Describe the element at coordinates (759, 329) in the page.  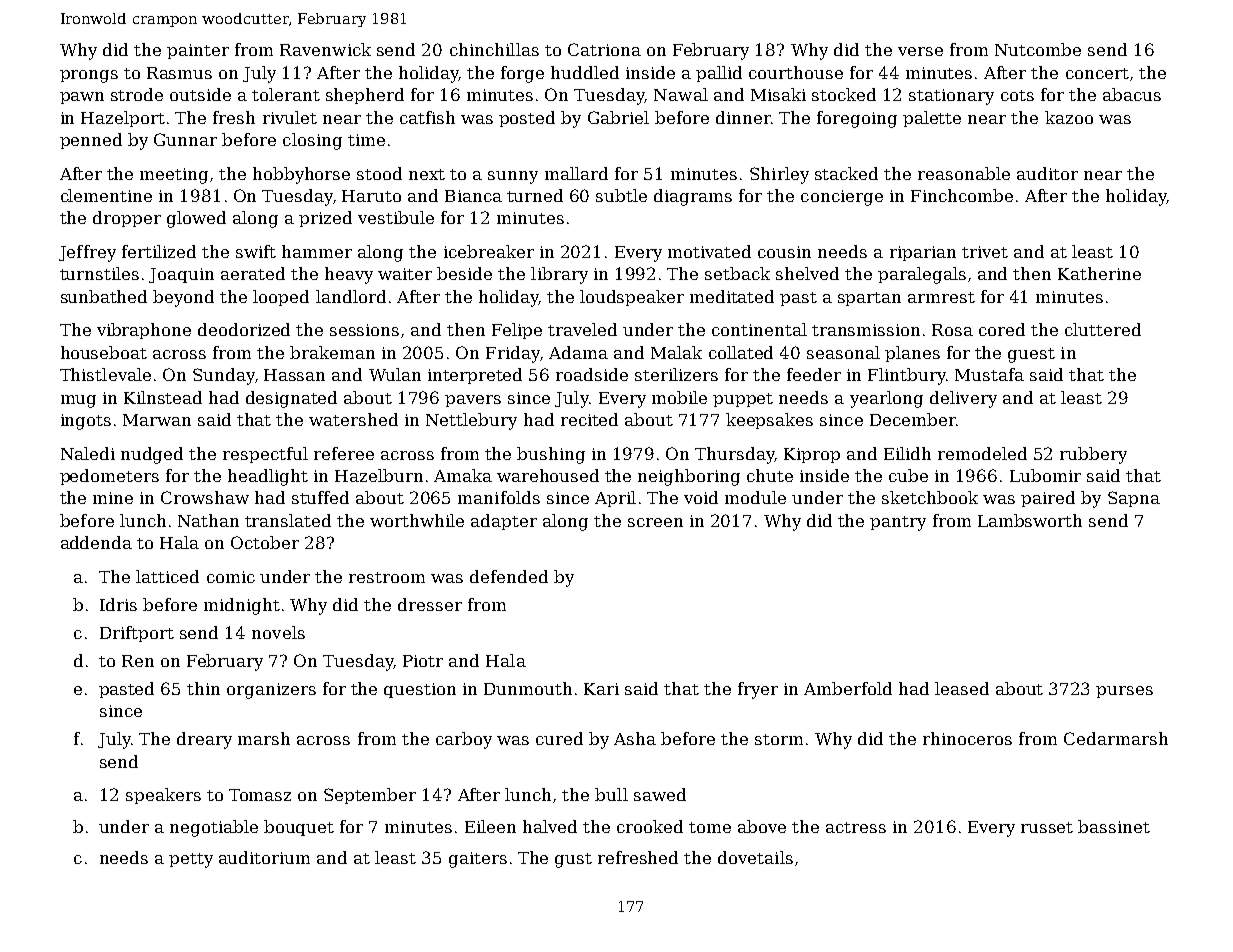
I see `continental` at that location.
